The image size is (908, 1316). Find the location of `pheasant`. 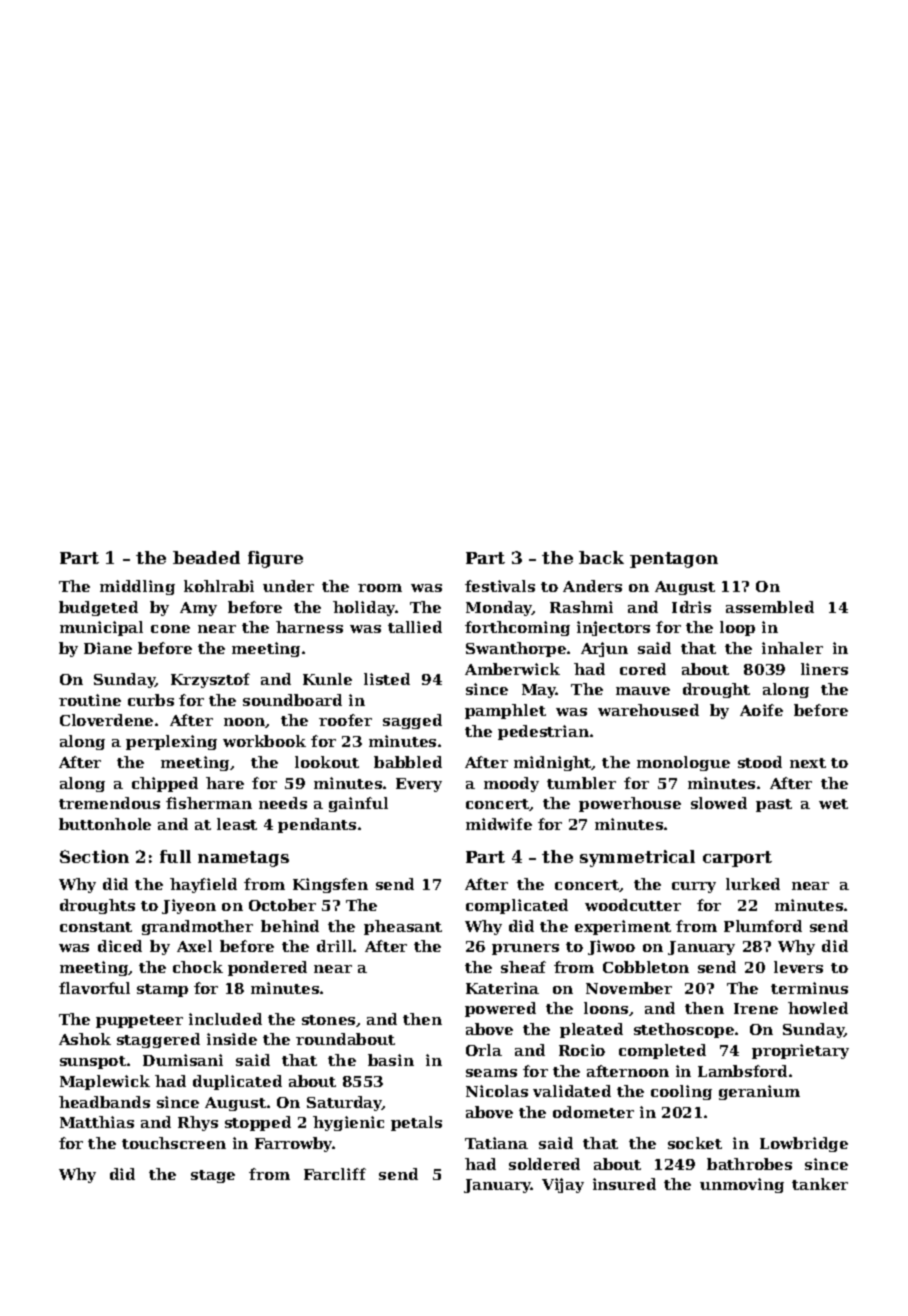

pheasant is located at coordinates (403, 927).
